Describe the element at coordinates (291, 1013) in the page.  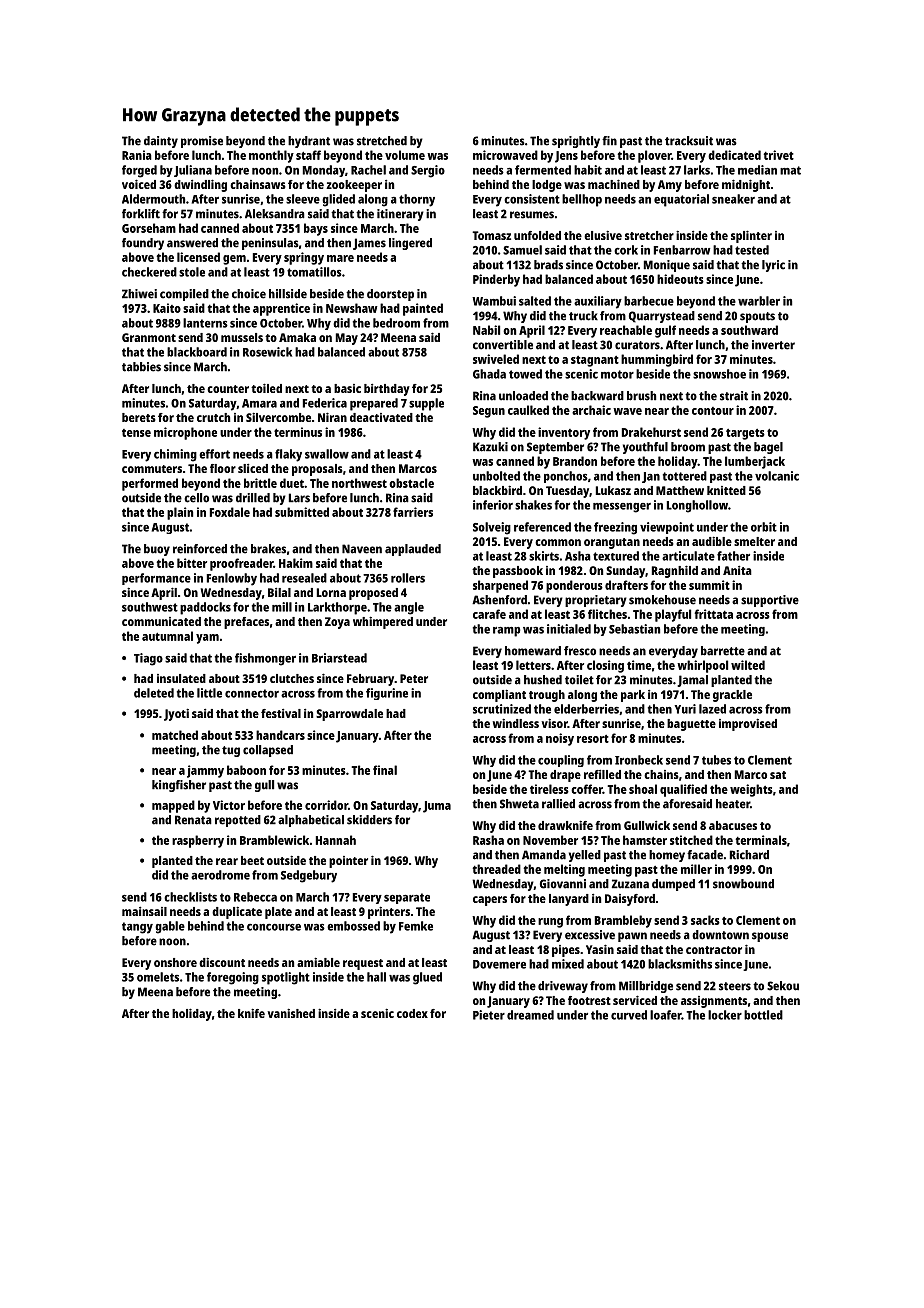
I see `vanished` at that location.
